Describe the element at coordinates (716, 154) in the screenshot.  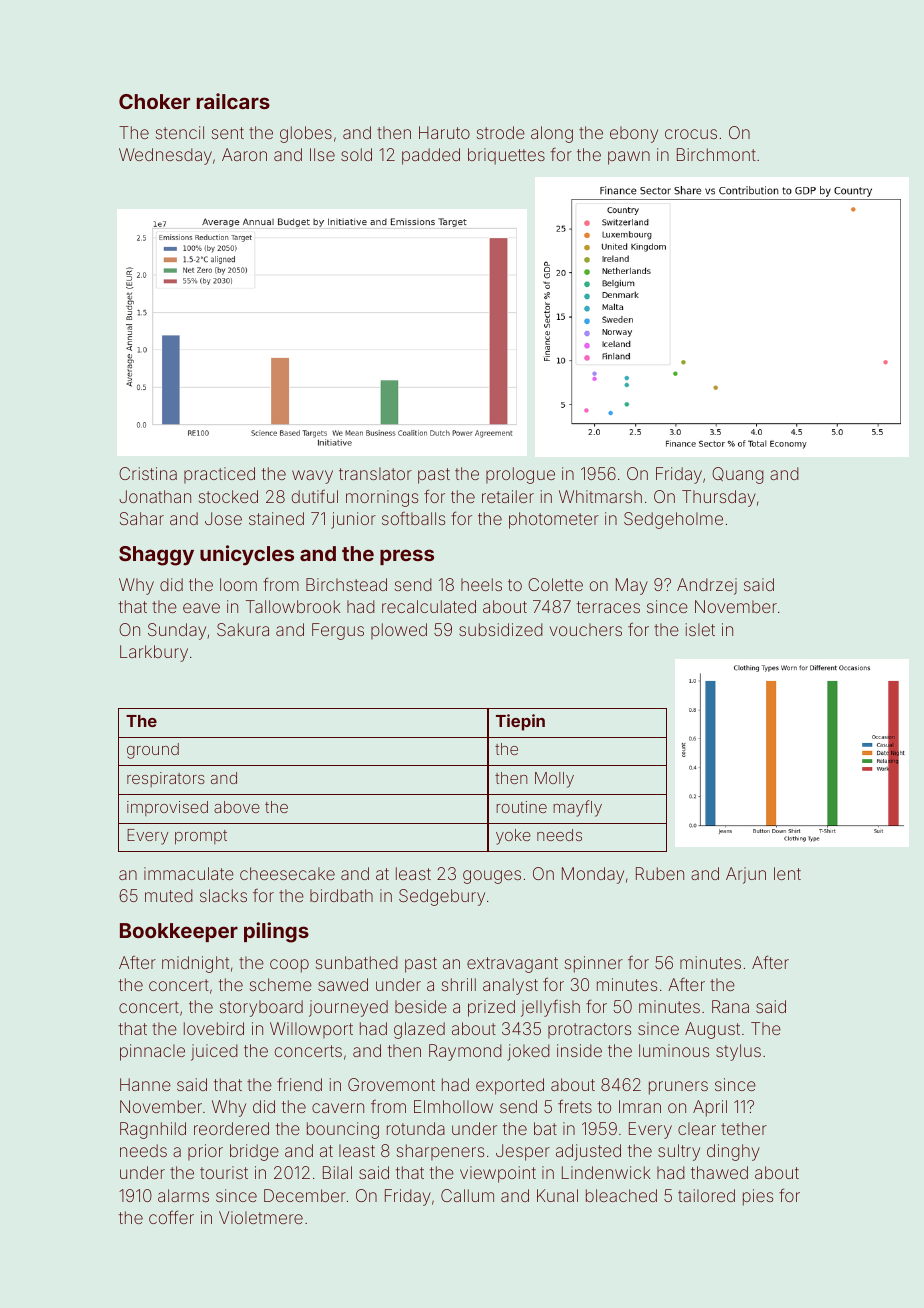
I see `Birchmont` at that location.
